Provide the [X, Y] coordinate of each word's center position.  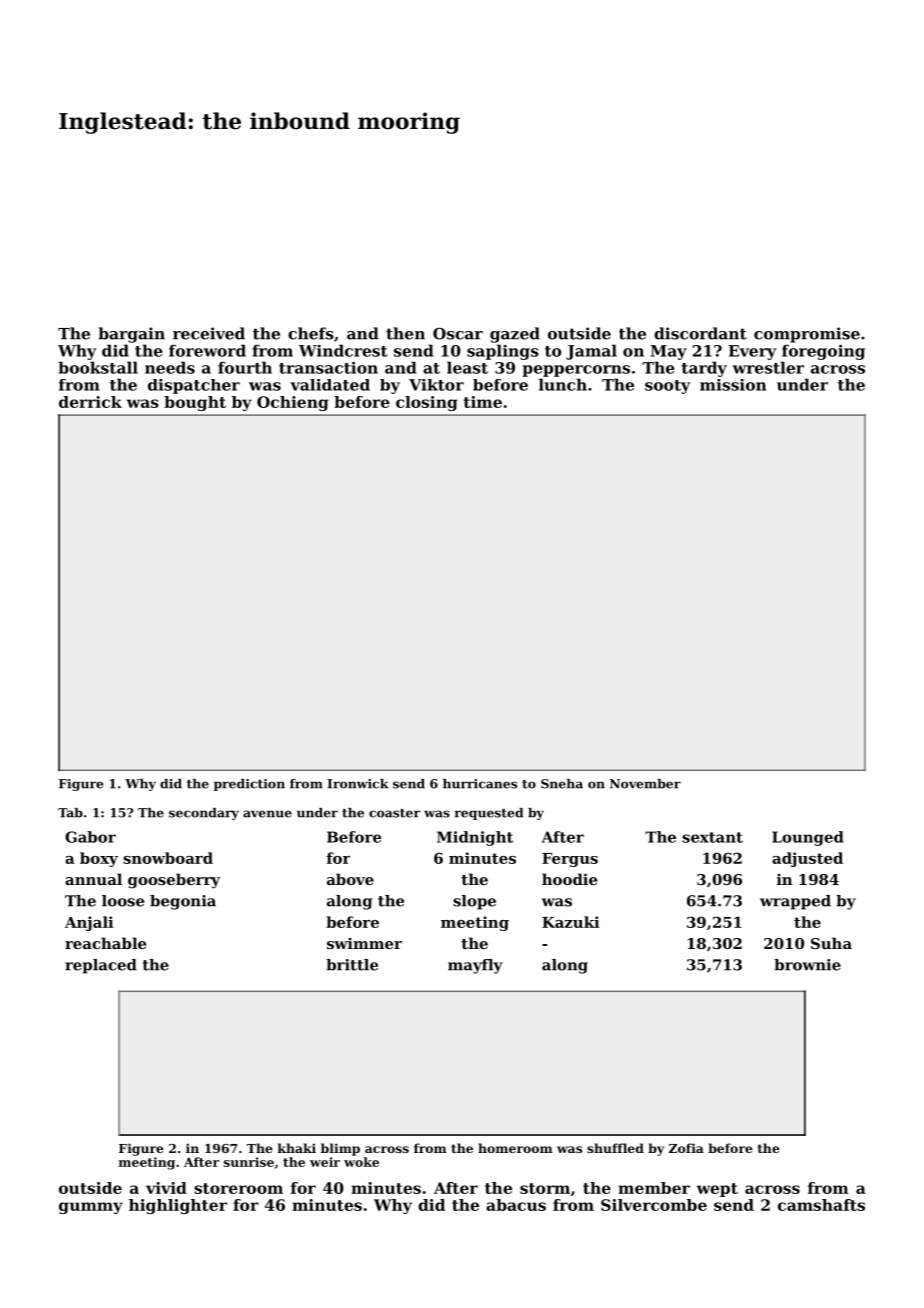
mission [733, 385]
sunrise [249, 1162]
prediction [249, 785]
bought [195, 403]
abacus [516, 1205]
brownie [807, 965]
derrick [90, 402]
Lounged [808, 838]
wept [717, 1190]
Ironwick [358, 784]
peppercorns [576, 371]
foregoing [823, 352]
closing [427, 403]
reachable [105, 943]
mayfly [475, 966]
